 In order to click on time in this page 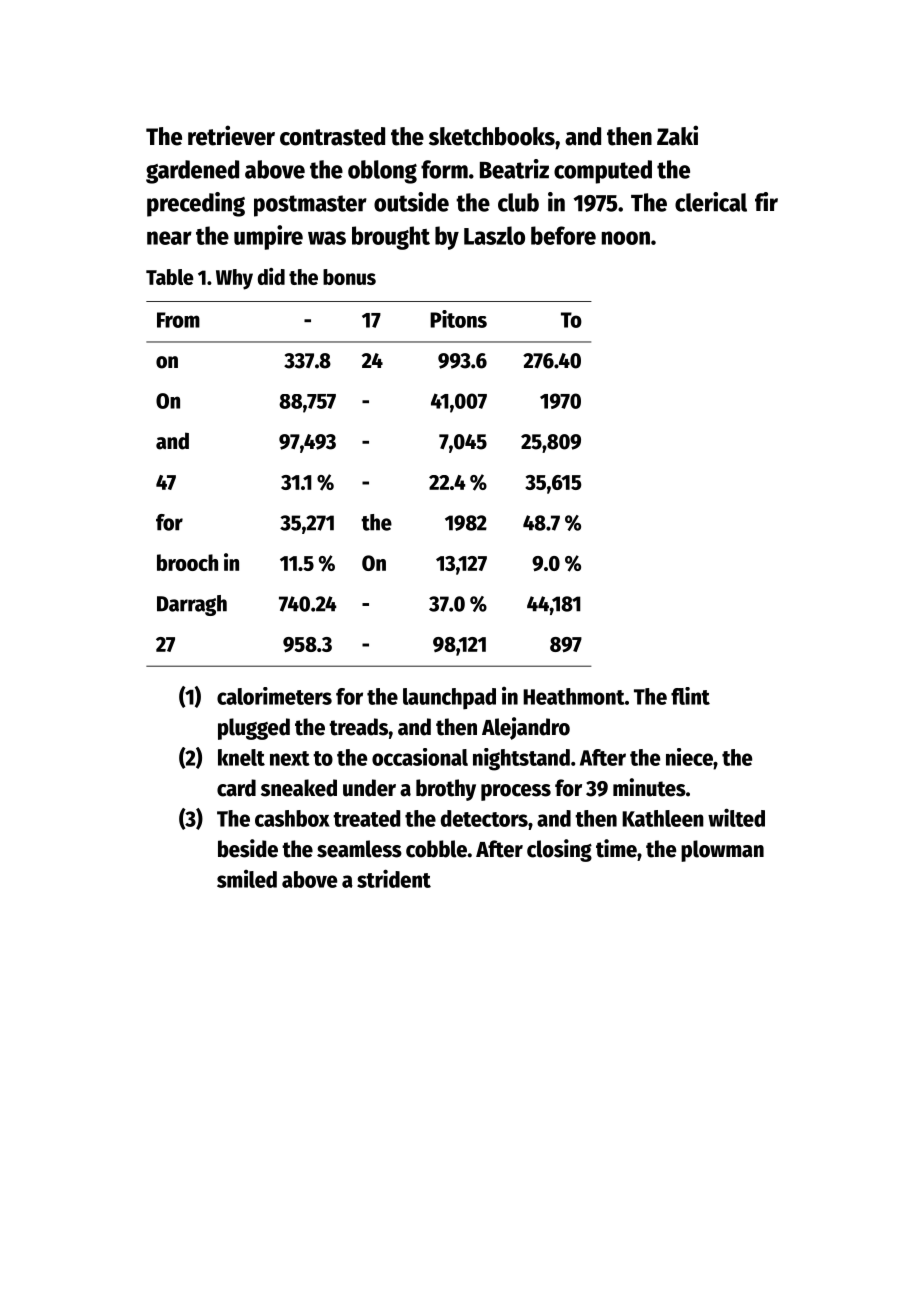, I will do `click(616, 848)`.
